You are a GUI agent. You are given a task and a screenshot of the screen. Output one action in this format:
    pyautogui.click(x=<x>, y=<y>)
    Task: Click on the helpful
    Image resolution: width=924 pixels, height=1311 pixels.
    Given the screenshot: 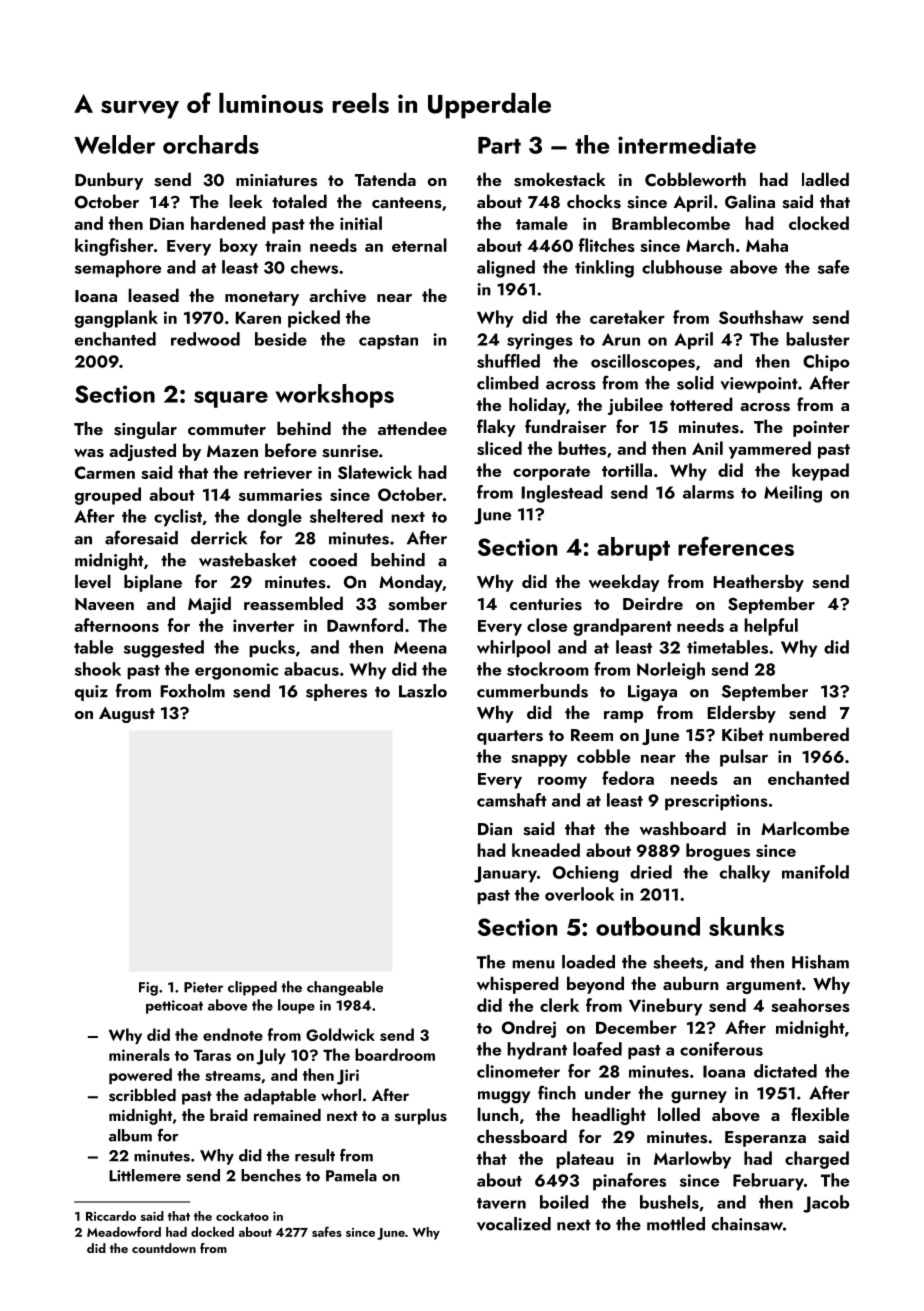 What is the action you would take?
    pyautogui.click(x=771, y=627)
